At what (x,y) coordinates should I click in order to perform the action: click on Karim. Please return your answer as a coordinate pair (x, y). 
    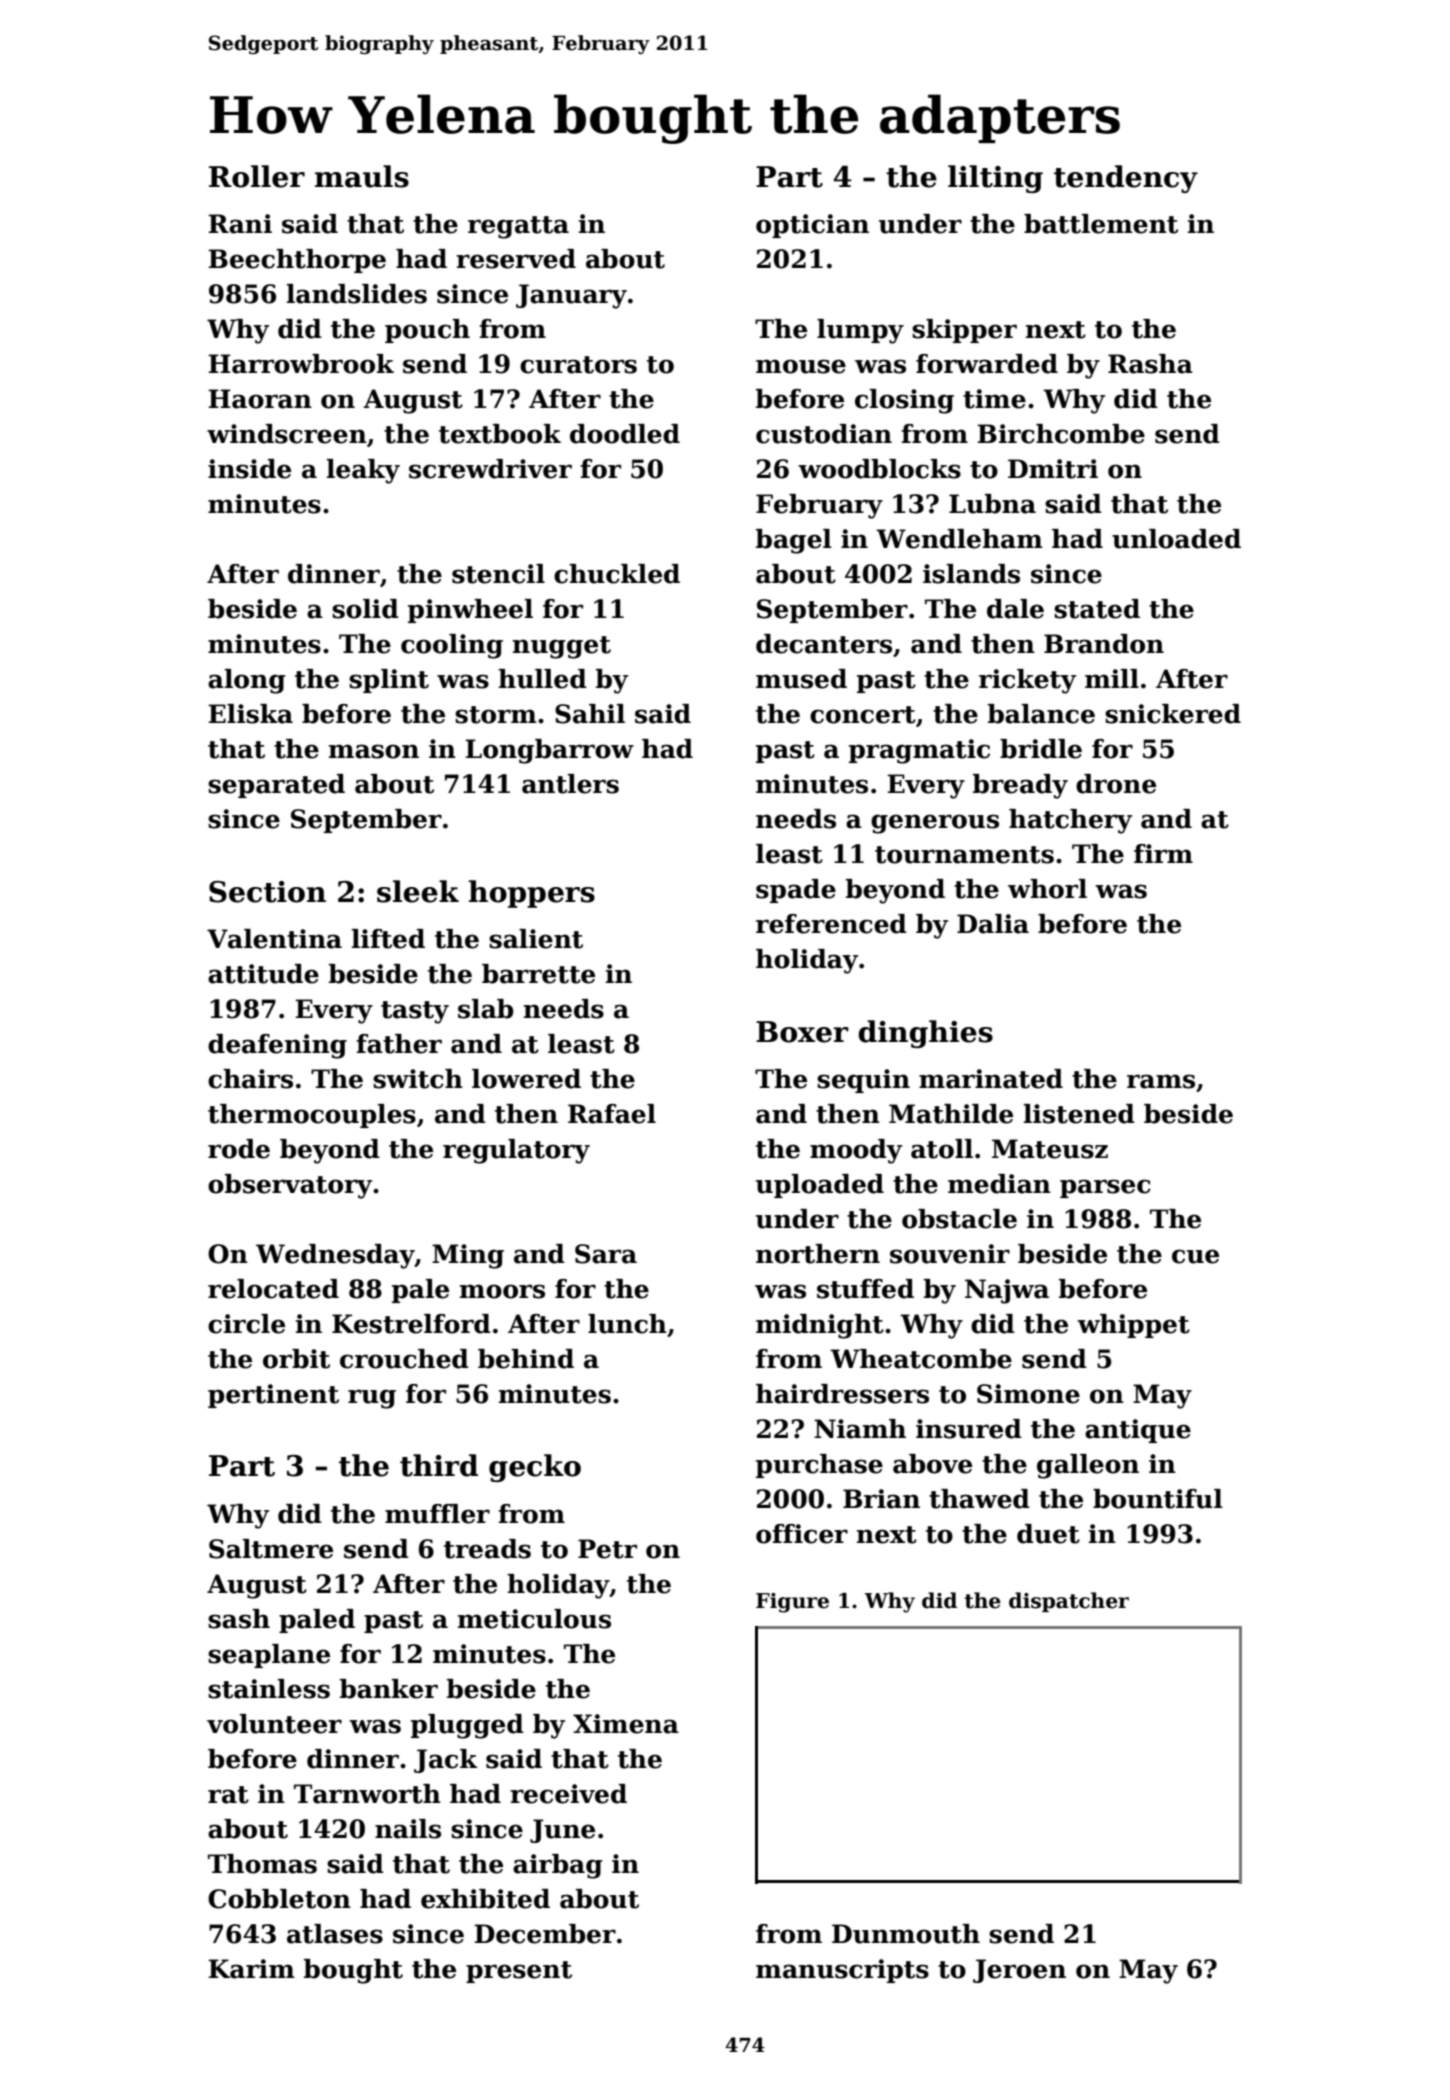
    Looking at the image, I should click on (251, 1969).
